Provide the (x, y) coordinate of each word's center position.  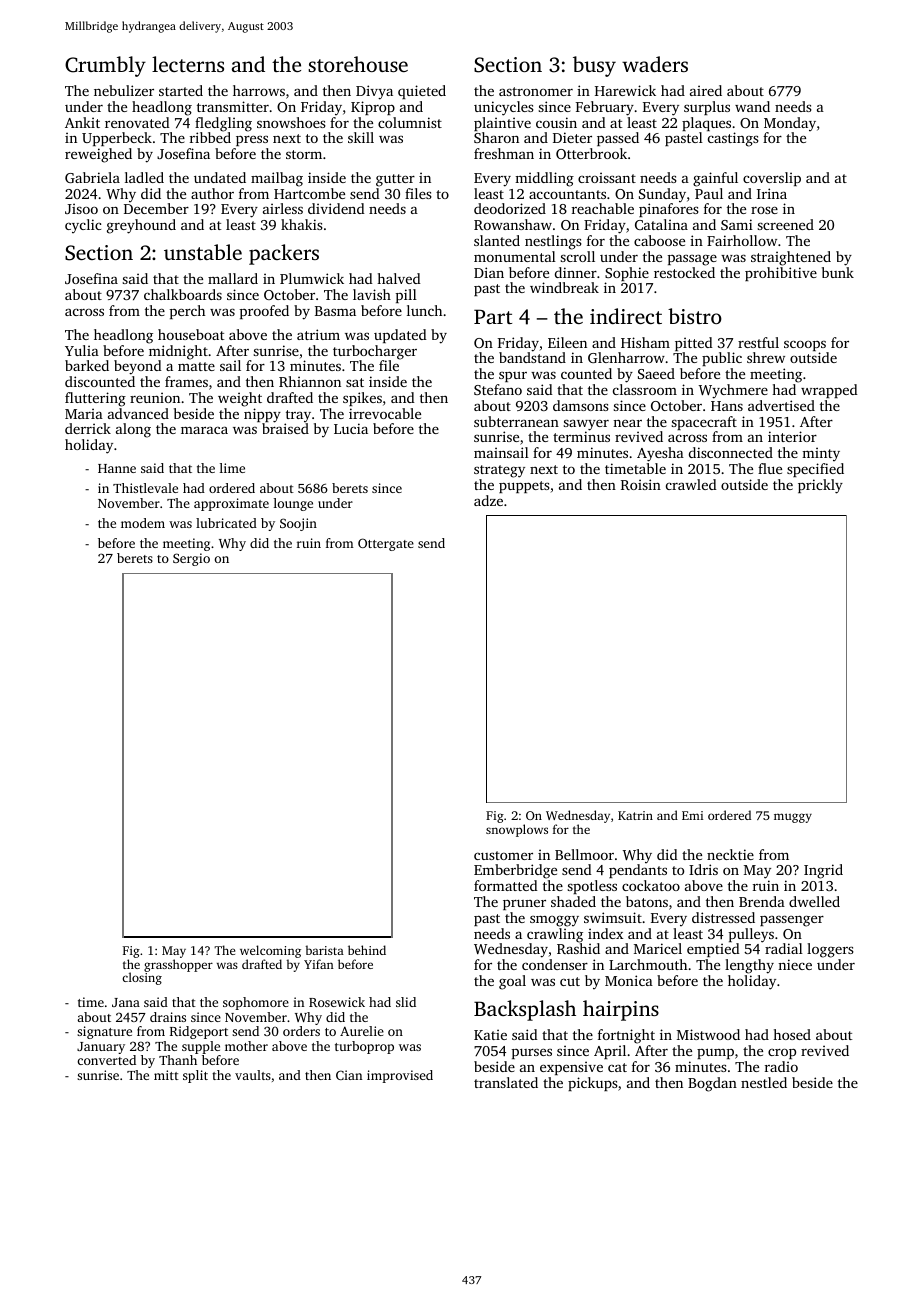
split (195, 1076)
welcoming (270, 951)
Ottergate (386, 544)
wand (752, 106)
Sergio (191, 559)
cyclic (83, 226)
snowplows (517, 830)
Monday (790, 124)
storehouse (358, 64)
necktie (730, 854)
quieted (422, 92)
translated (506, 1082)
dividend (336, 208)
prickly (820, 486)
